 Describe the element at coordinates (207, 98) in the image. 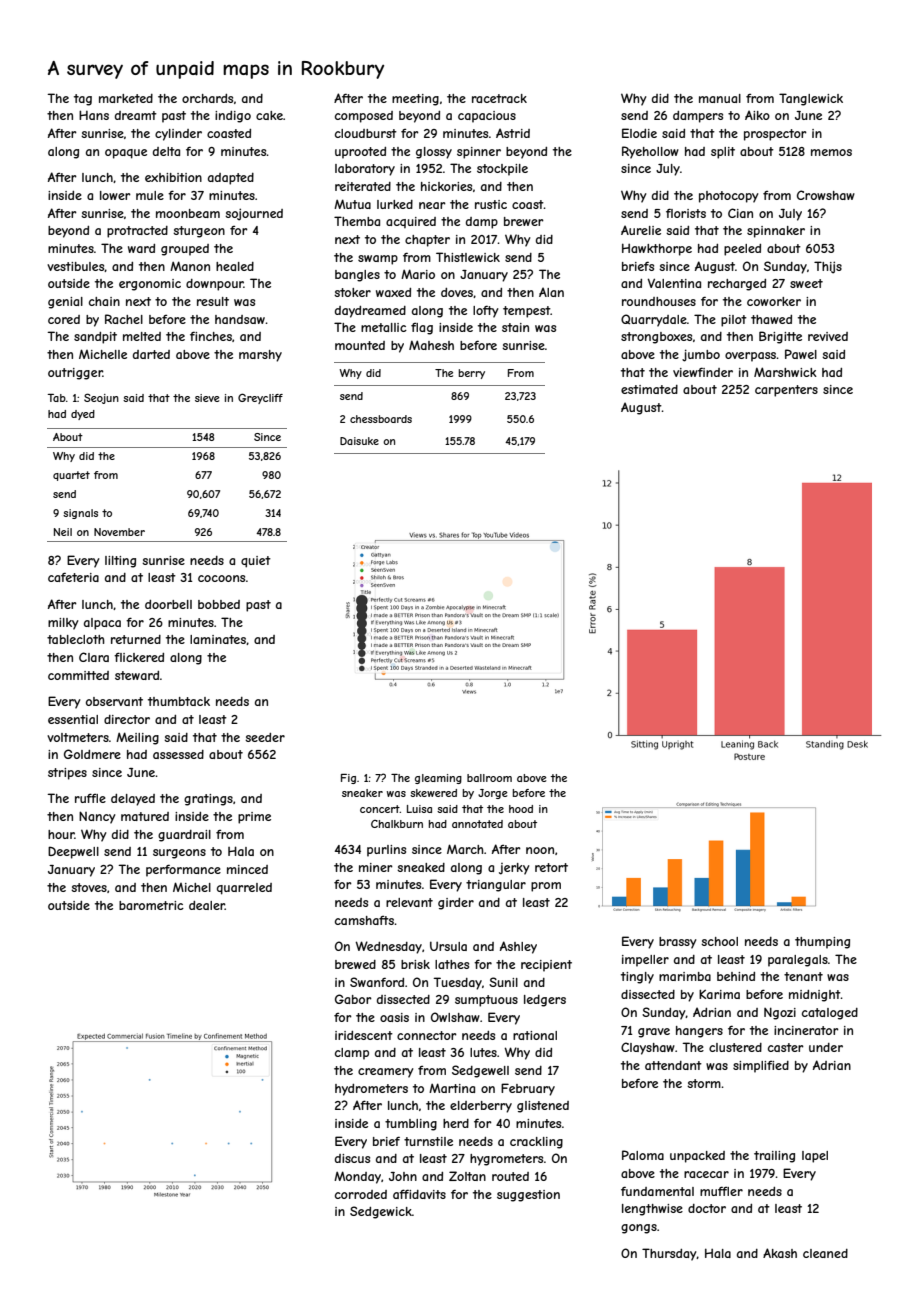

I see `orchards` at that location.
